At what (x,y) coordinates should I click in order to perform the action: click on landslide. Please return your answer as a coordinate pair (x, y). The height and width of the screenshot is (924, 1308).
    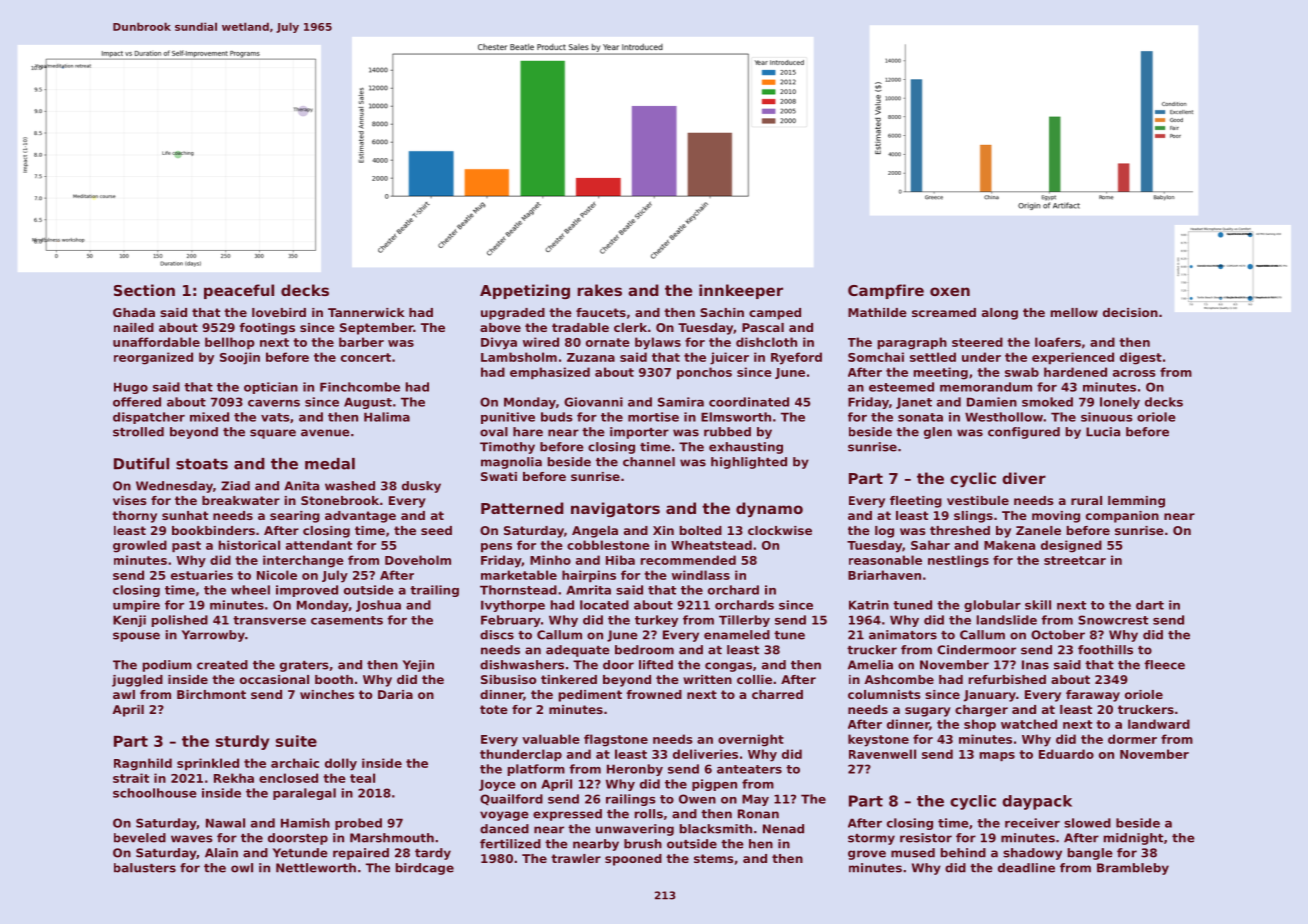
    Looking at the image, I should click on (1007, 620).
